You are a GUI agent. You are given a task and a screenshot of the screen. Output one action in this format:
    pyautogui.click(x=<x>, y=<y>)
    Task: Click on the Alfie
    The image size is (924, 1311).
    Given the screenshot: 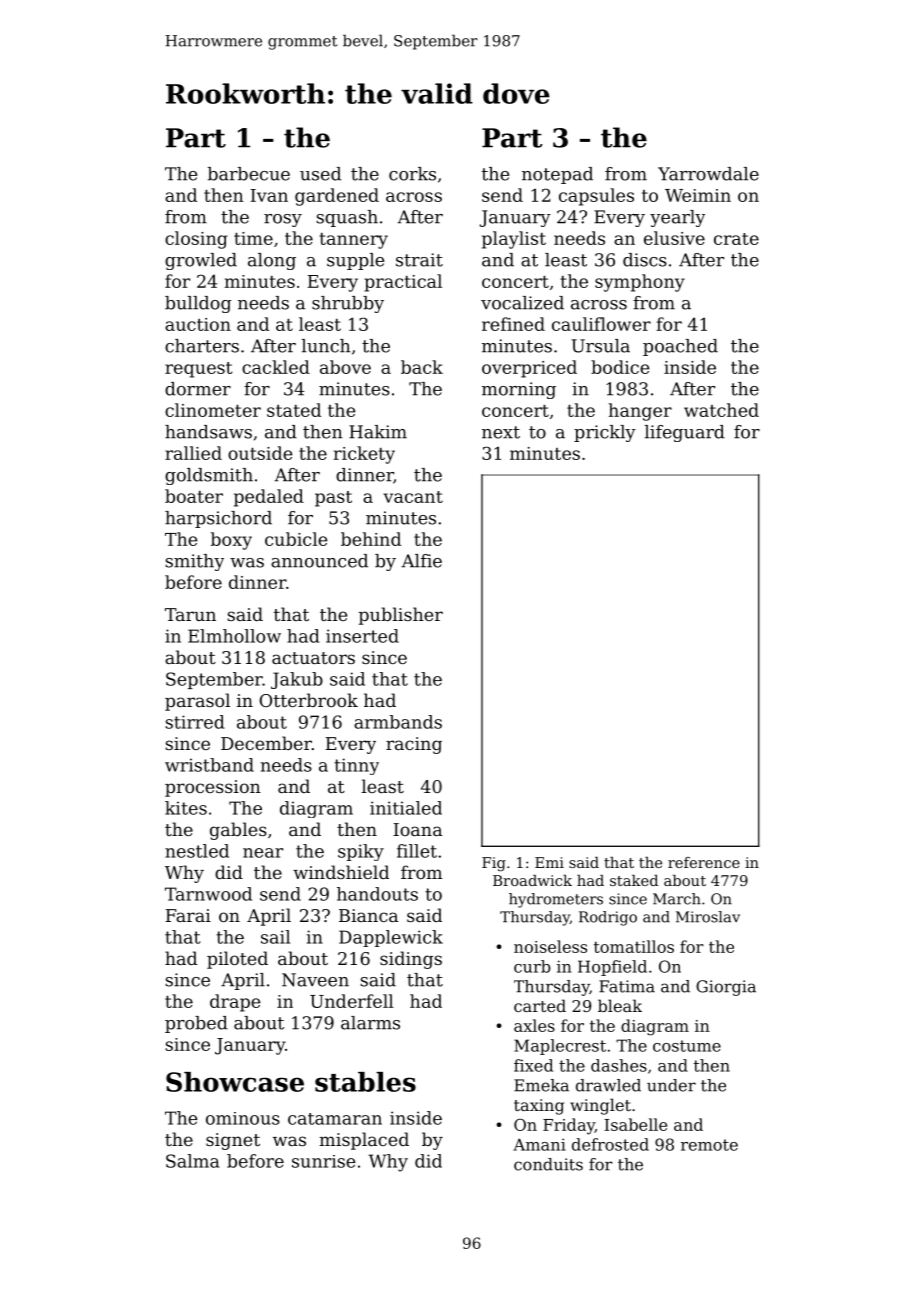 What is the action you would take?
    pyautogui.click(x=422, y=561)
